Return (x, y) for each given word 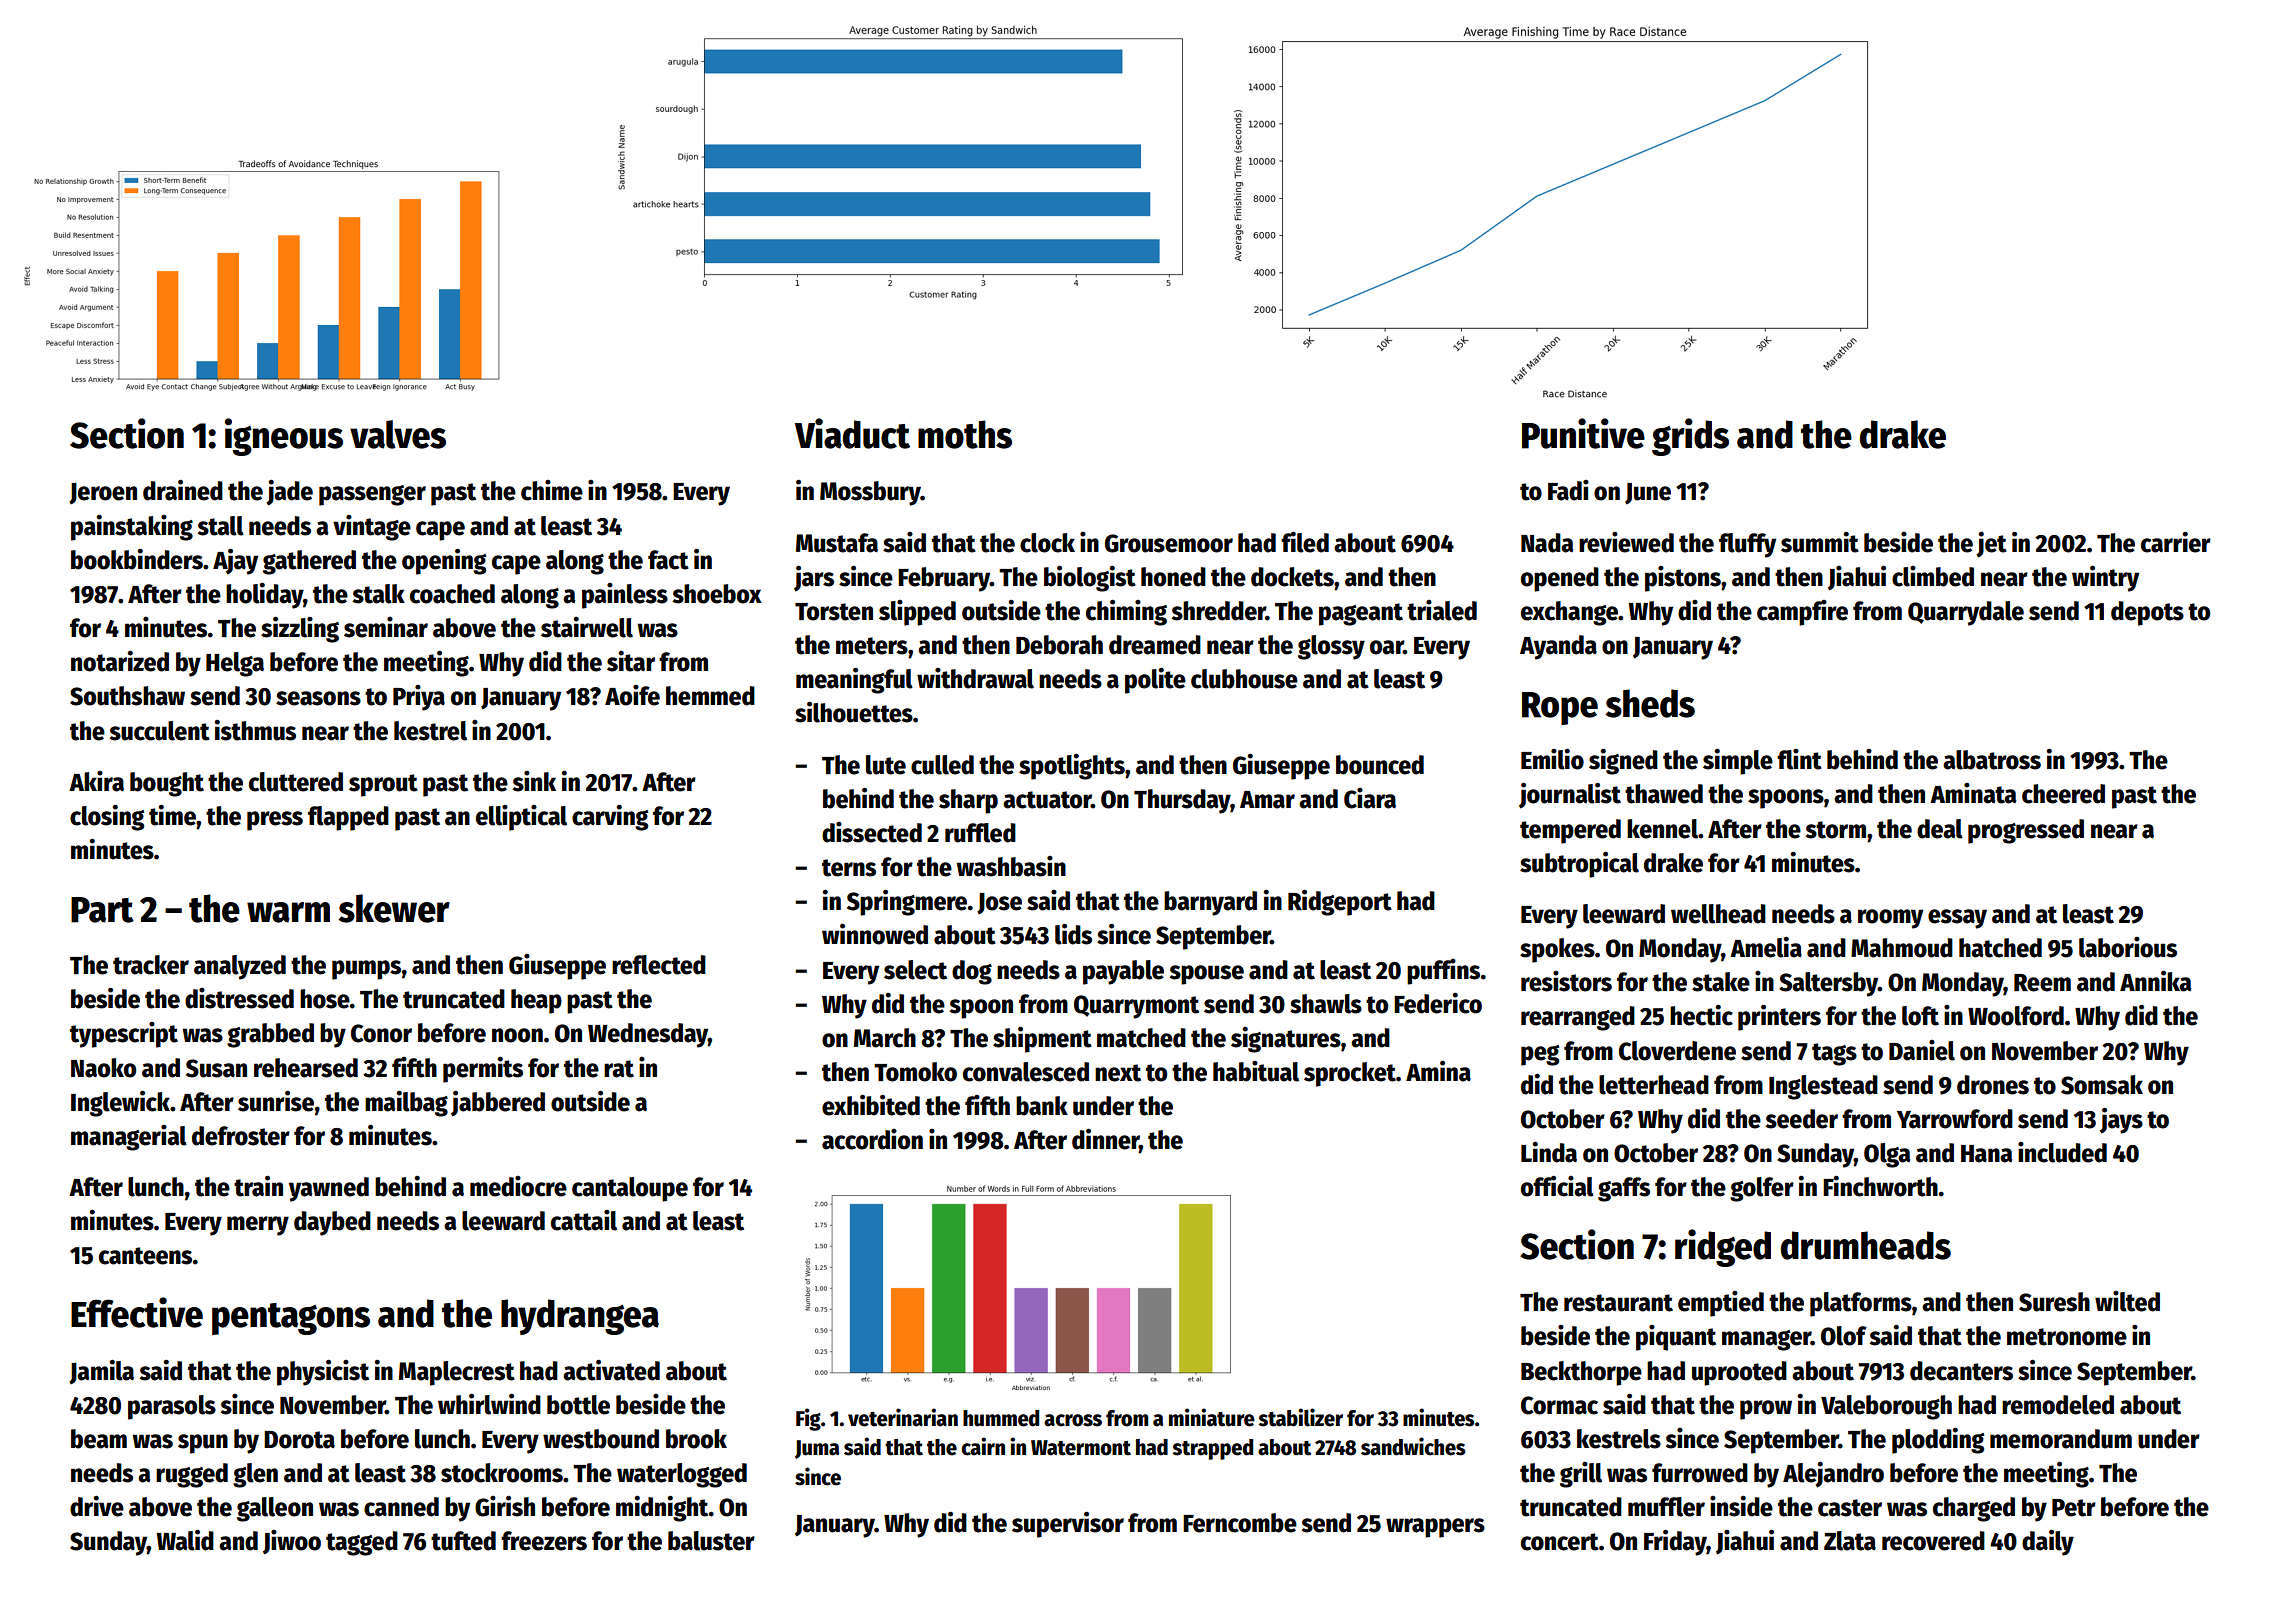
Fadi (1568, 490)
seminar (386, 627)
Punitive (1583, 433)
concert (1560, 1542)
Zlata (1850, 1541)
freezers (544, 1541)
